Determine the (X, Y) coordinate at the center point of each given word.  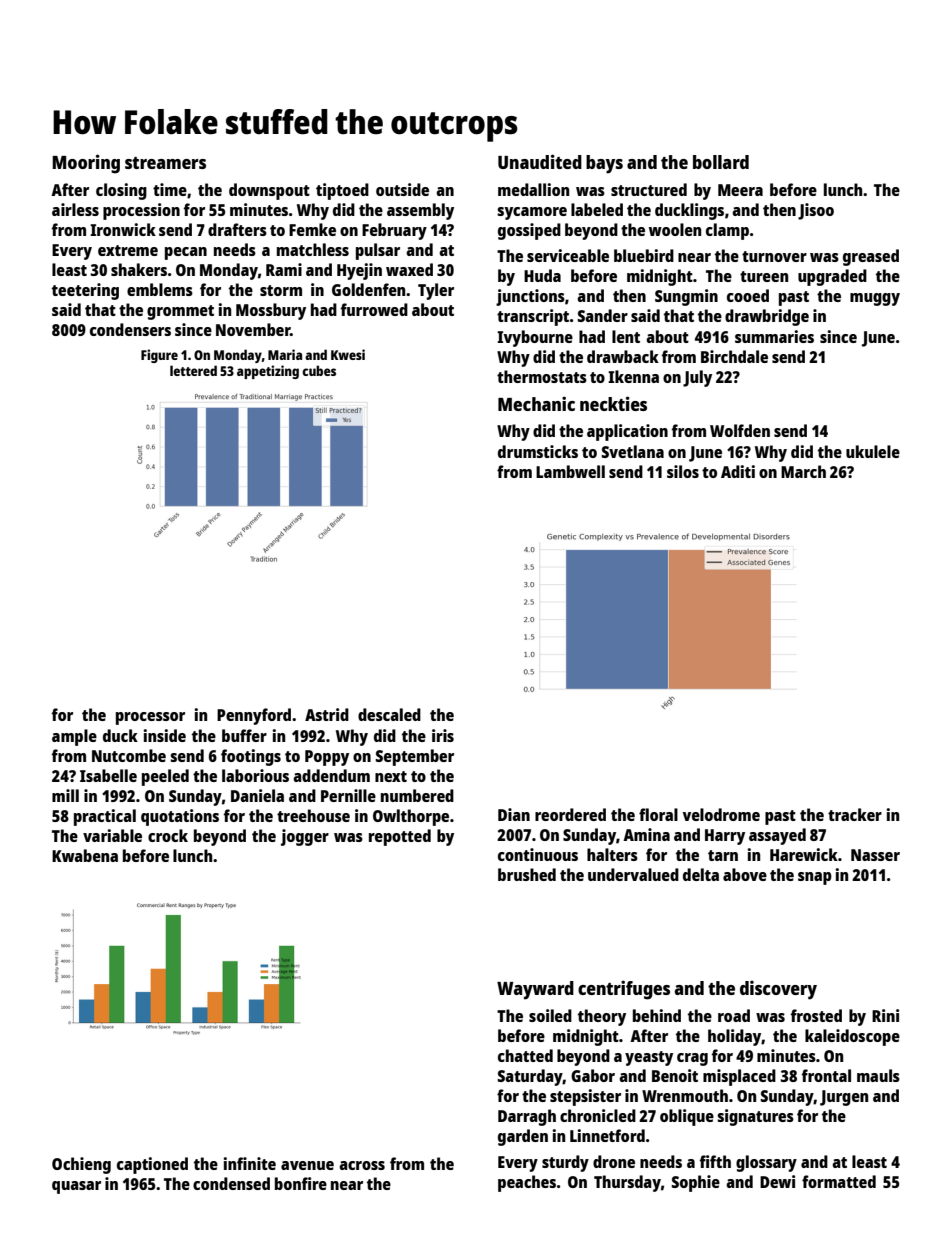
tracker (855, 814)
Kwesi (348, 354)
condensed (231, 1183)
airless (75, 209)
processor (150, 718)
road (734, 1015)
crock (168, 835)
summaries (774, 336)
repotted (400, 837)
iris (443, 735)
